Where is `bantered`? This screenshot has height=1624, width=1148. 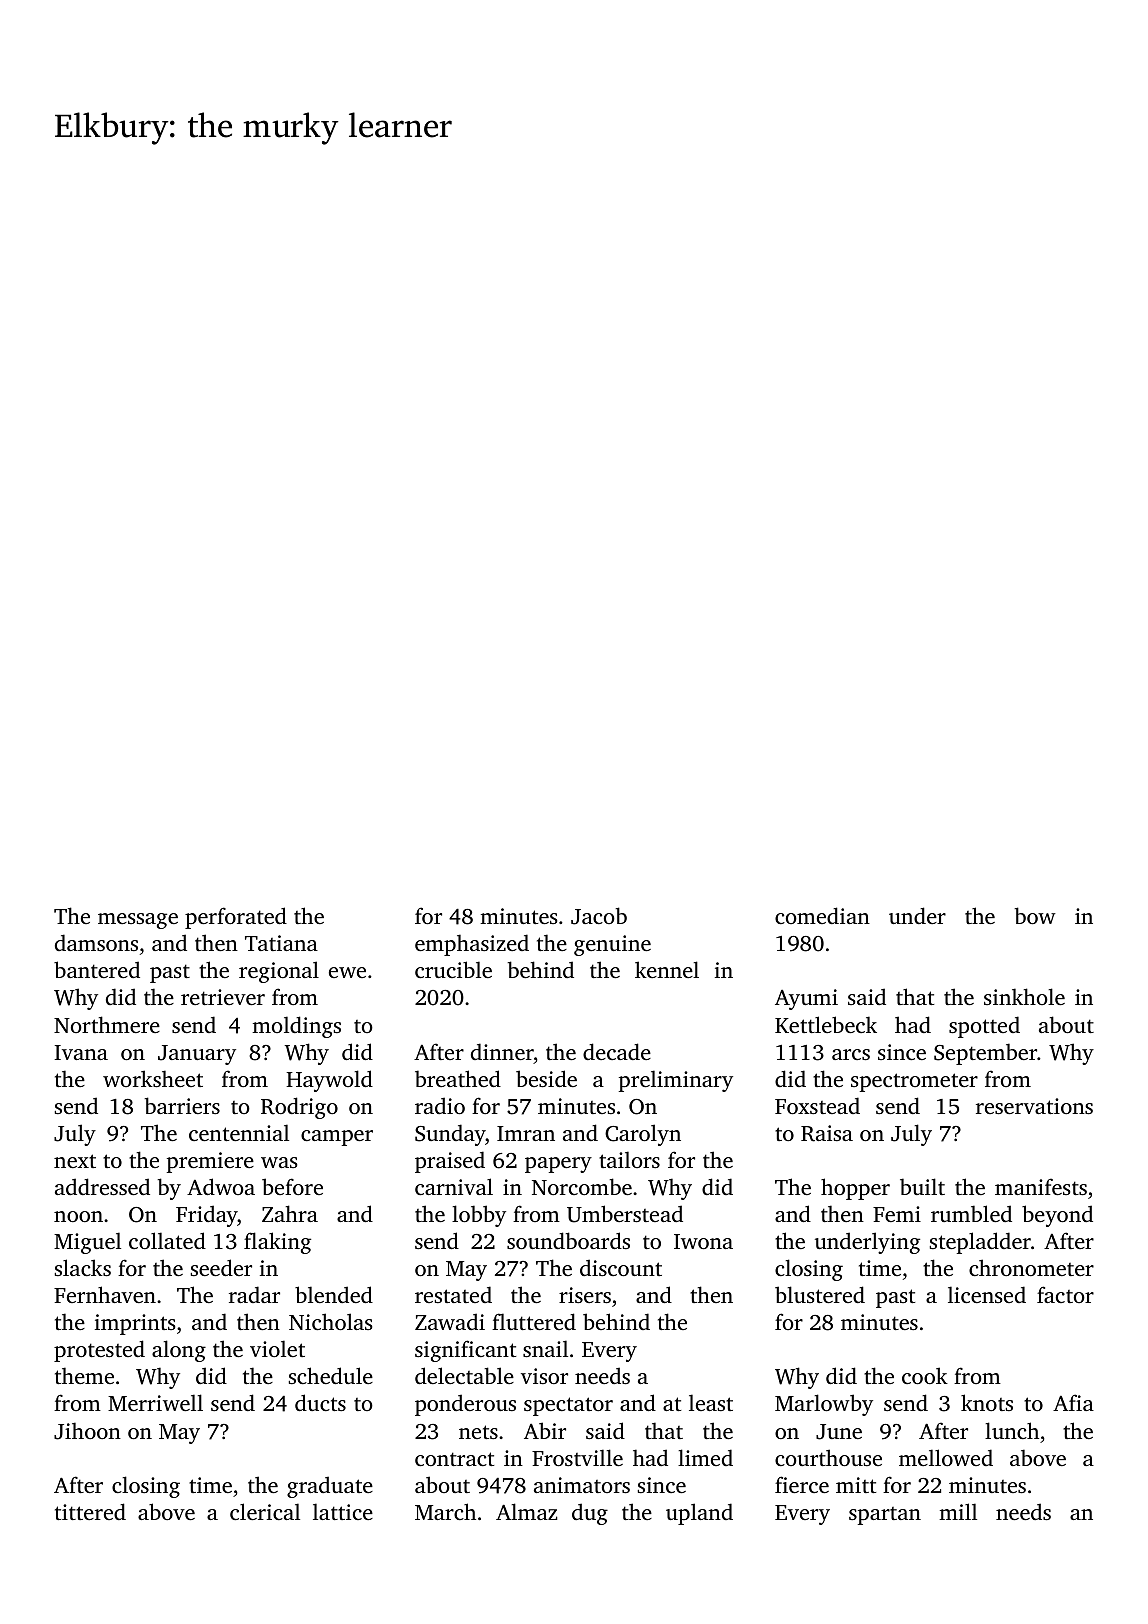 bantered is located at coordinates (97, 969).
